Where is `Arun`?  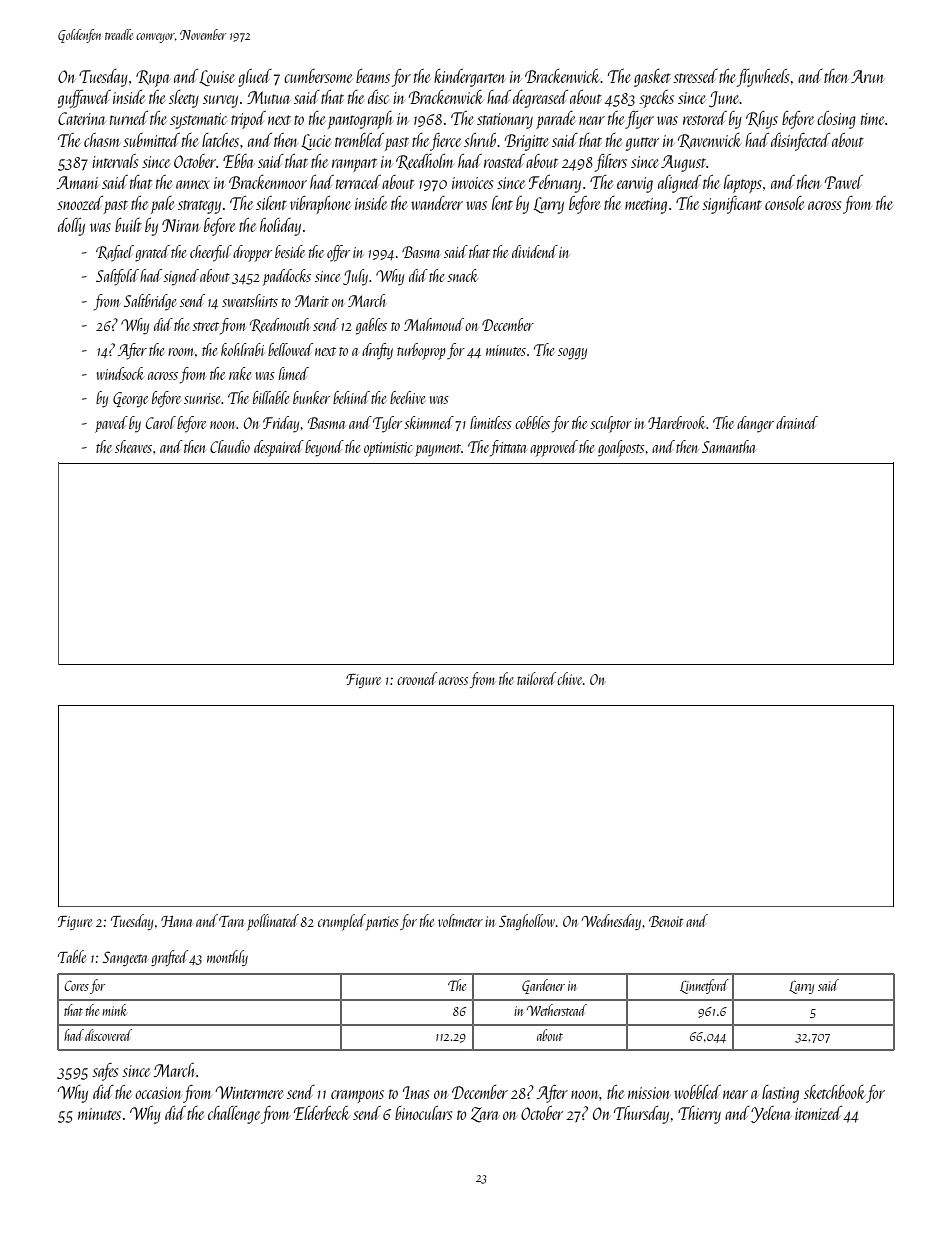
Arun is located at coordinates (867, 76).
